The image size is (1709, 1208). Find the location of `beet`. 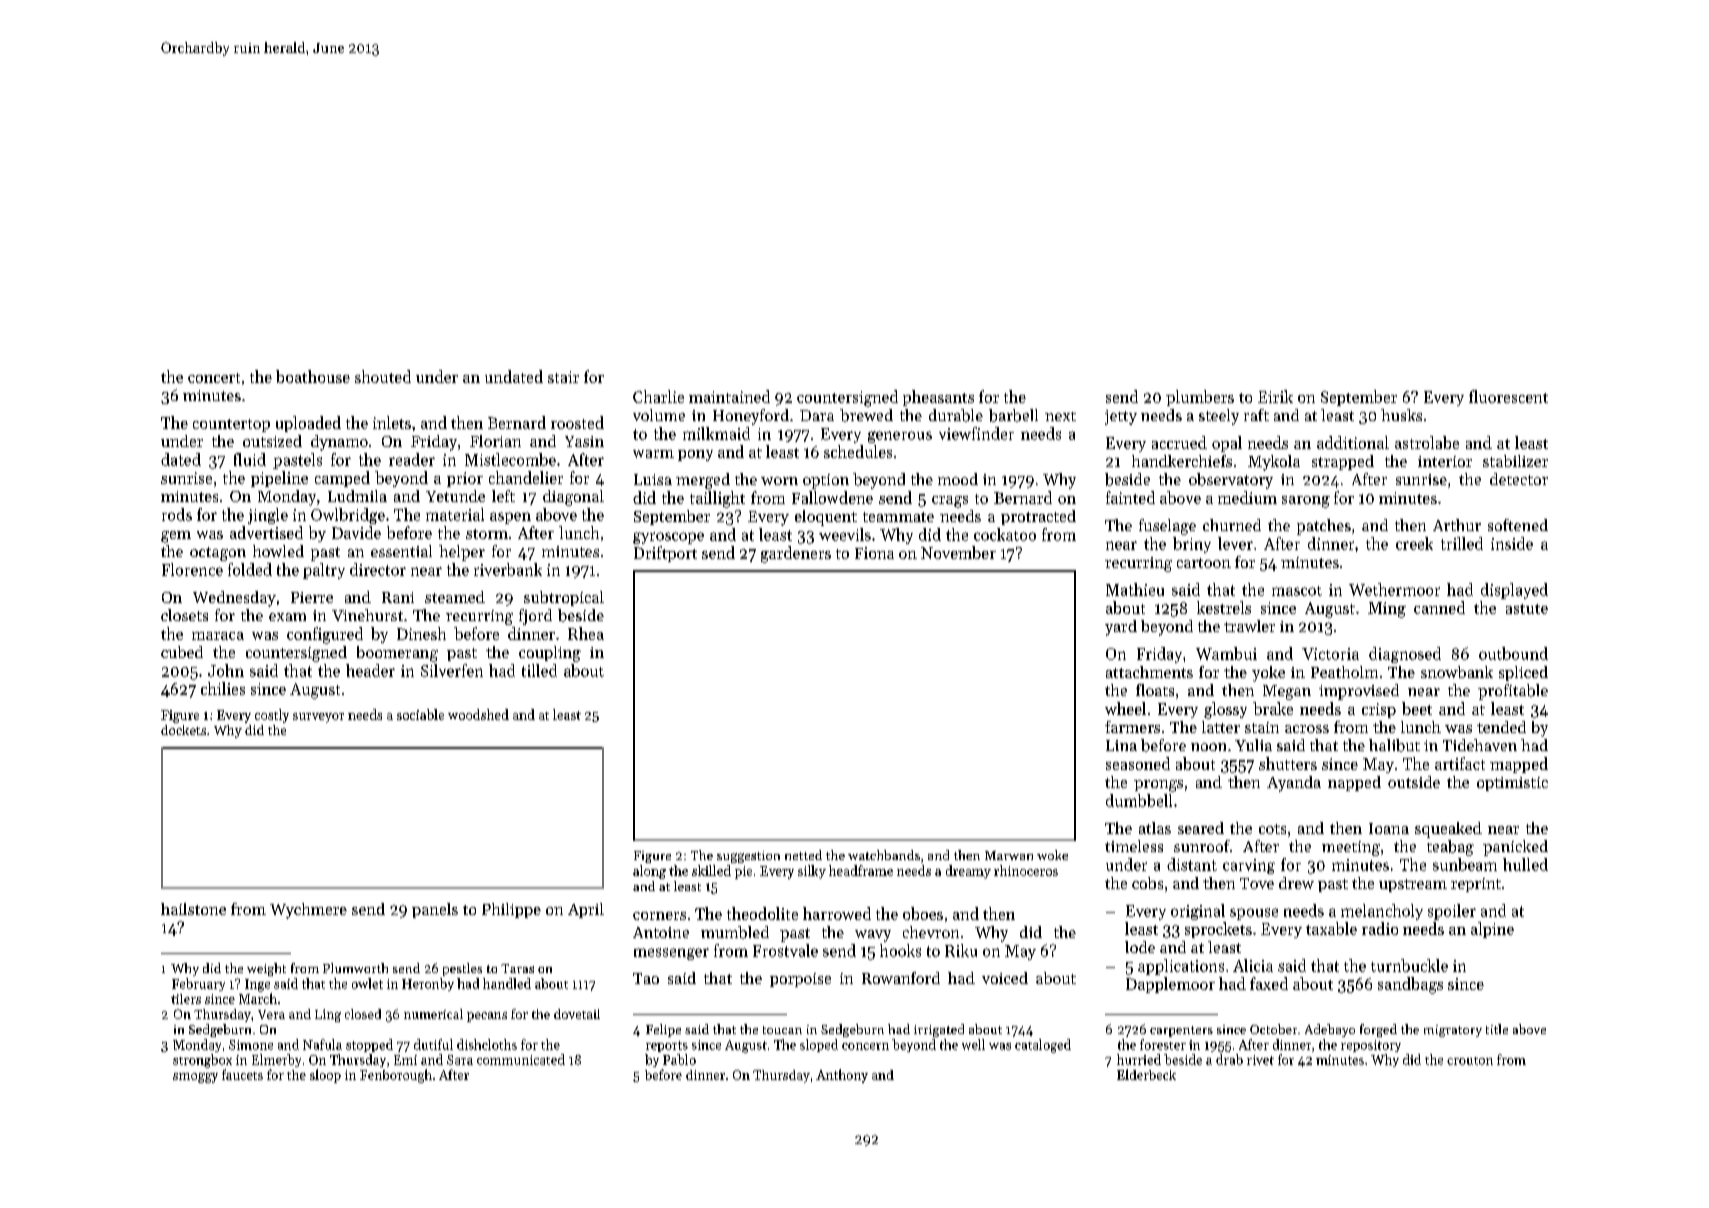

beet is located at coordinates (1417, 708).
